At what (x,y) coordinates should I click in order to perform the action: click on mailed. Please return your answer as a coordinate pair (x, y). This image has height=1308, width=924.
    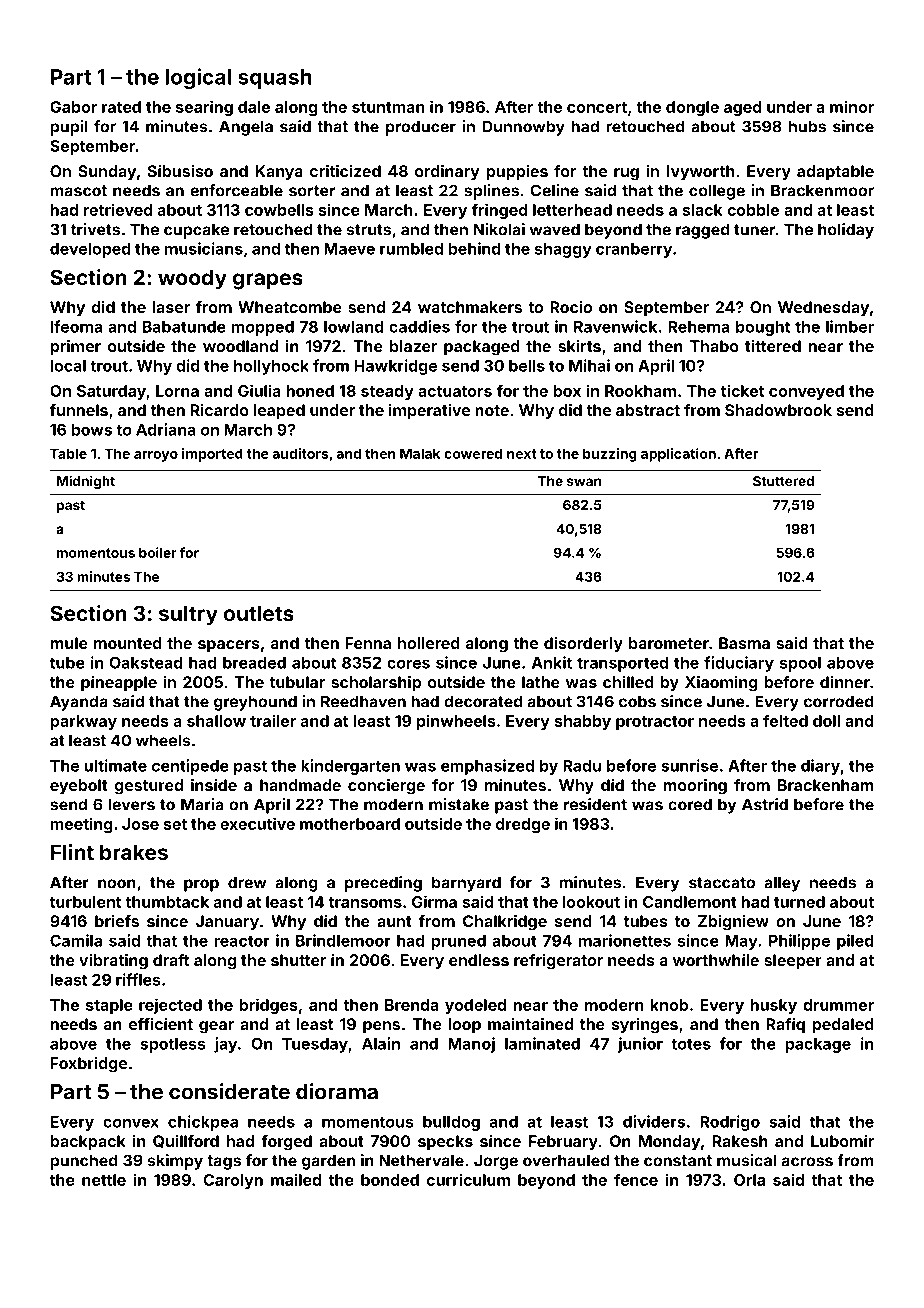
    Looking at the image, I should click on (296, 1179).
